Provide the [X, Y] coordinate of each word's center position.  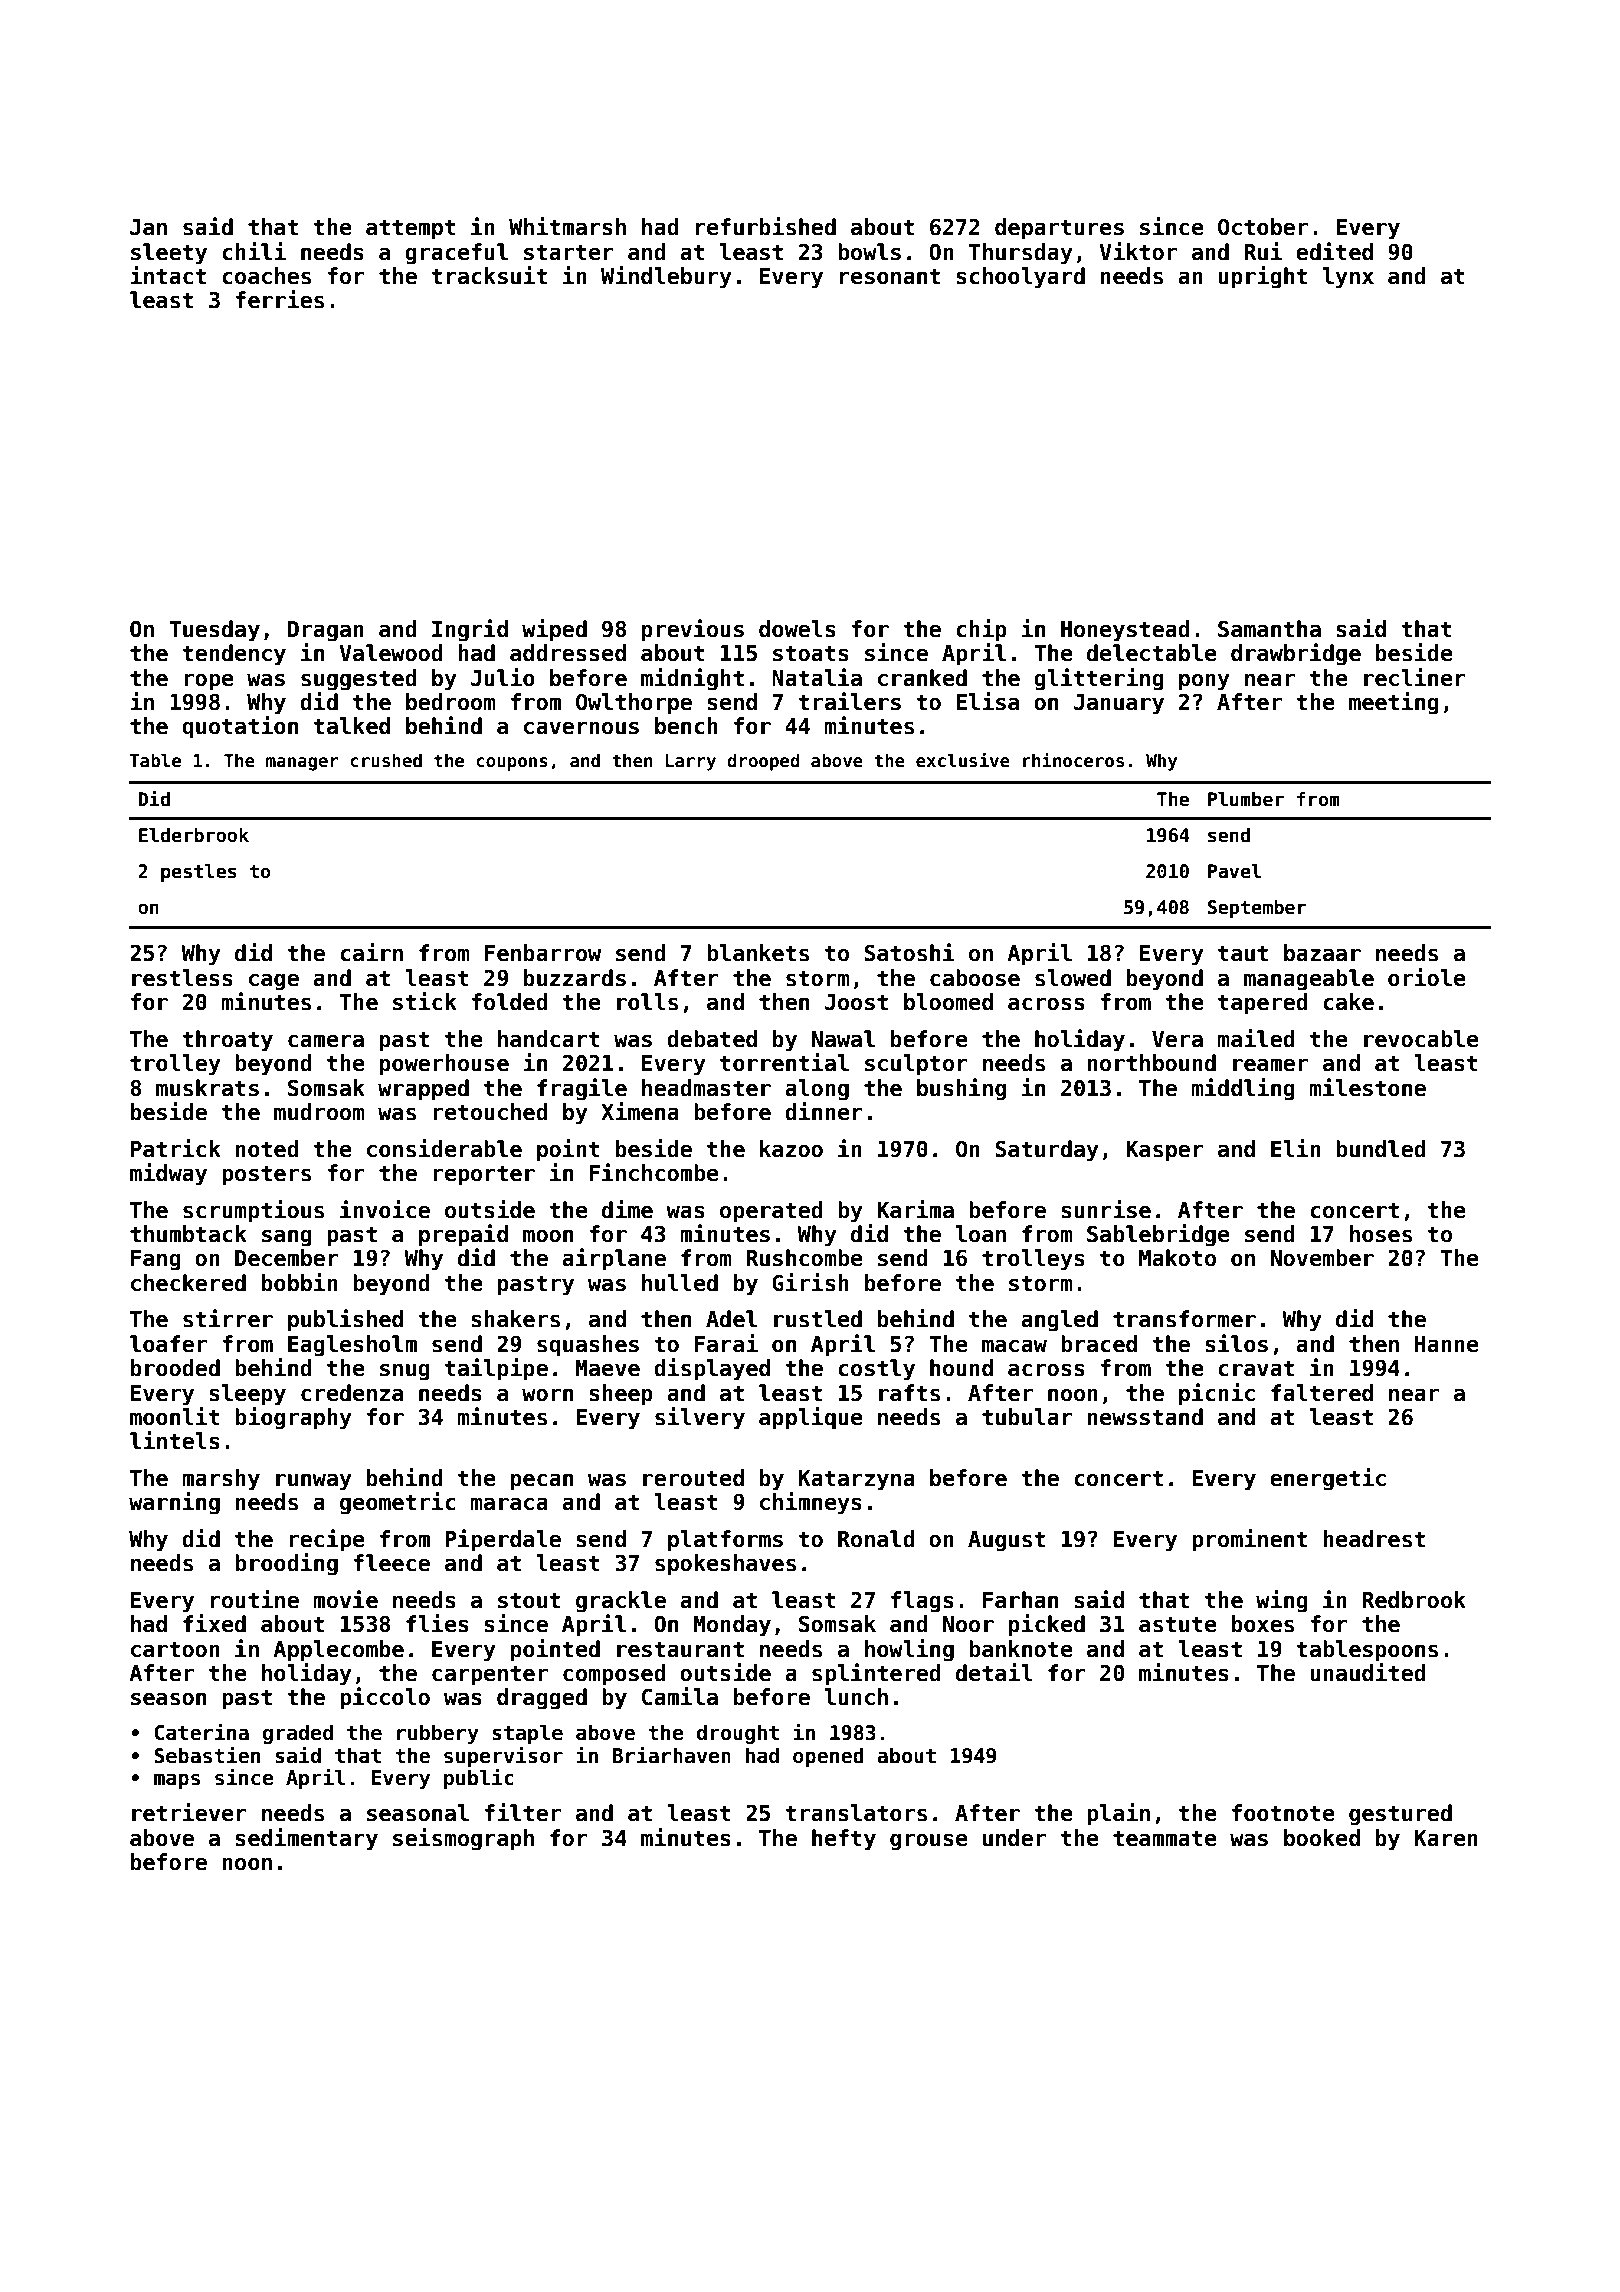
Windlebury [666, 277]
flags [922, 1602]
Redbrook [1414, 1600]
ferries [280, 299]
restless [182, 978]
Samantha [1269, 629]
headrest [1374, 1539]
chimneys [811, 1503]
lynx [1348, 278]
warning [174, 1503]
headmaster [706, 1088]
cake [1348, 1002]
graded [298, 1734]
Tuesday [214, 631]
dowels [797, 629]
